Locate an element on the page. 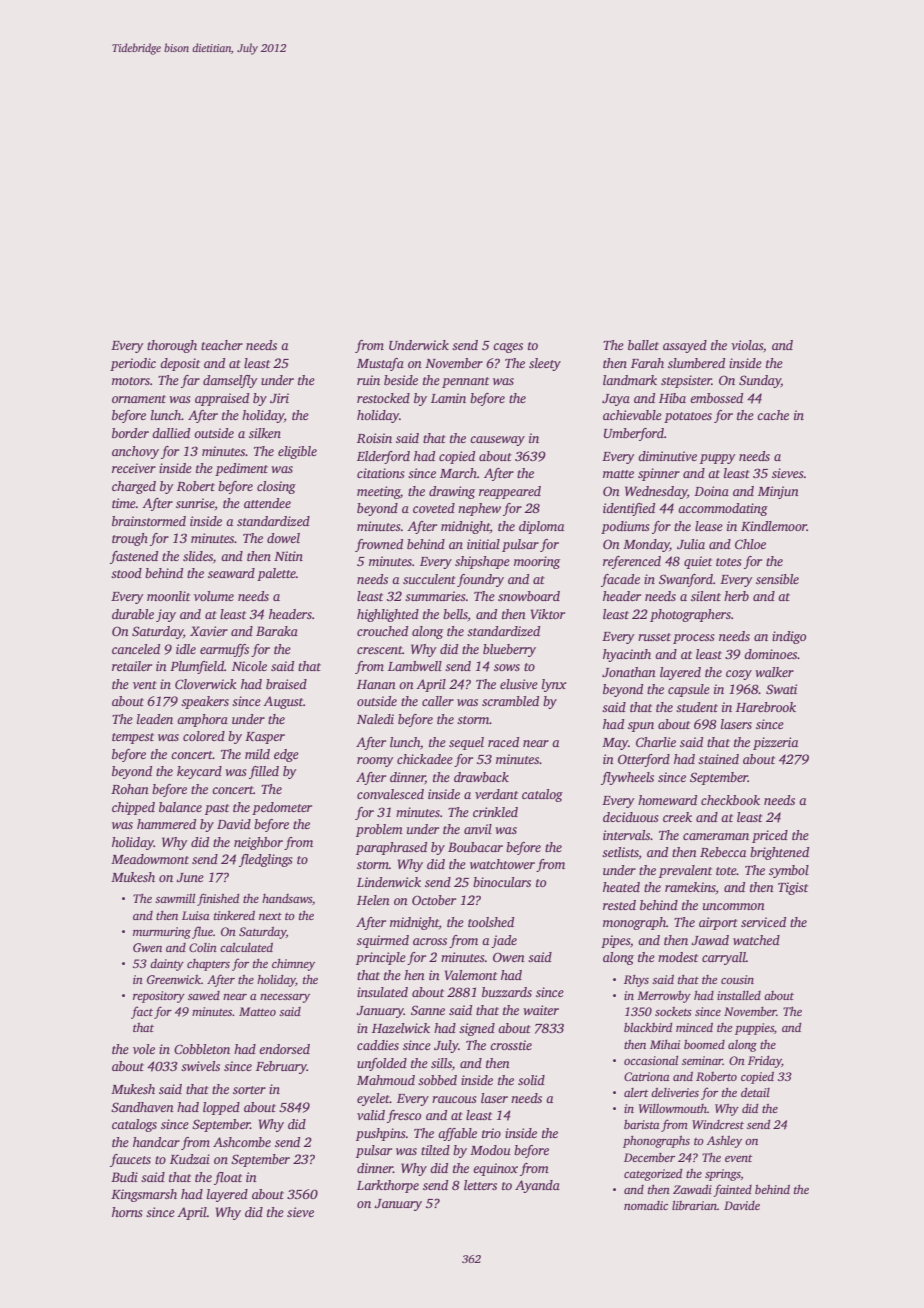 This document has height=1308, width=924. Jiri is located at coordinates (279, 398).
